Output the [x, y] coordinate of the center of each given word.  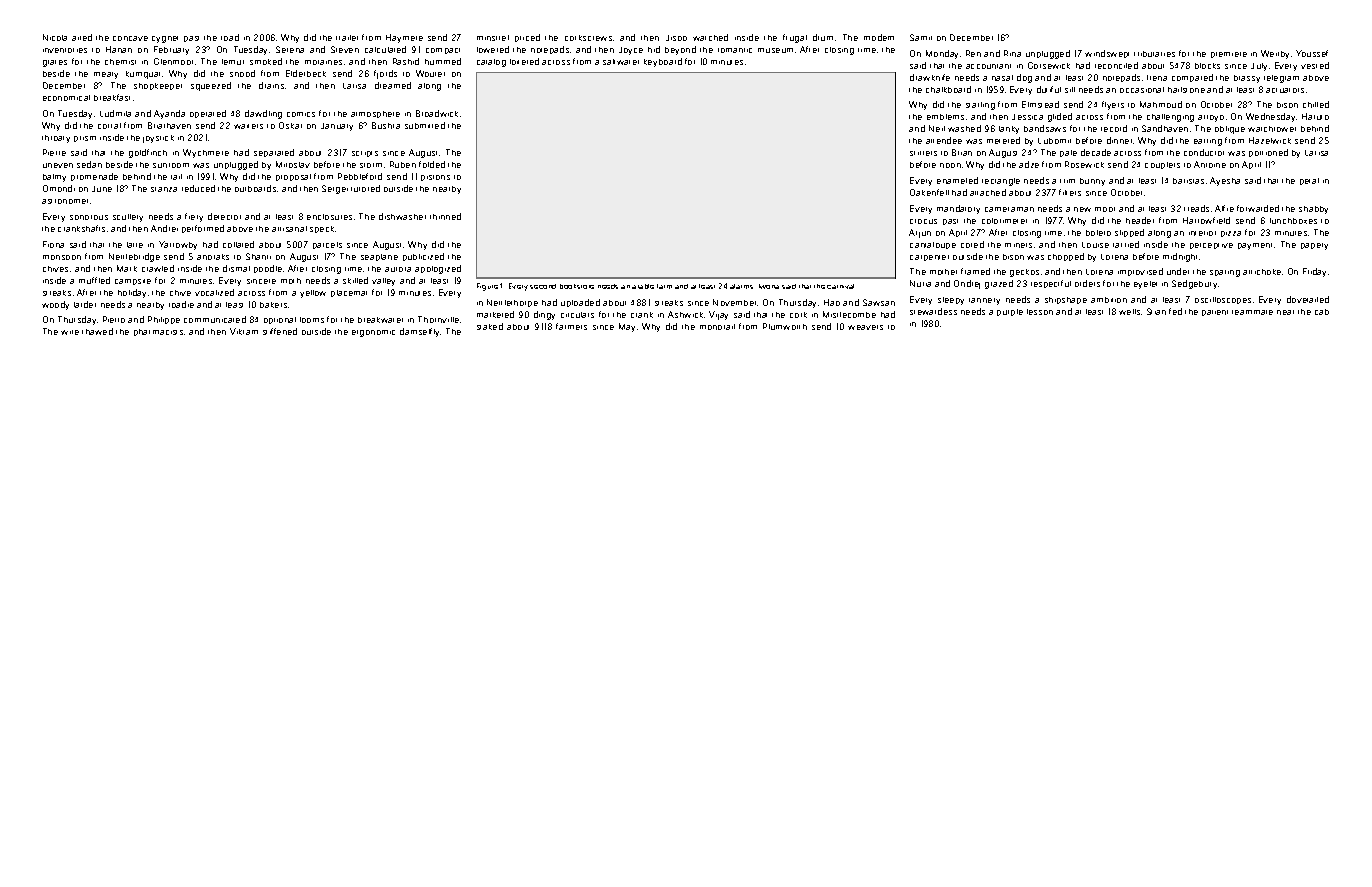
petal [1309, 181]
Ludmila [115, 113]
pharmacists [158, 332]
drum [823, 37]
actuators [1285, 90]
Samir [921, 37]
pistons [435, 178]
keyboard [663, 62]
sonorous [89, 217]
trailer [347, 38]
